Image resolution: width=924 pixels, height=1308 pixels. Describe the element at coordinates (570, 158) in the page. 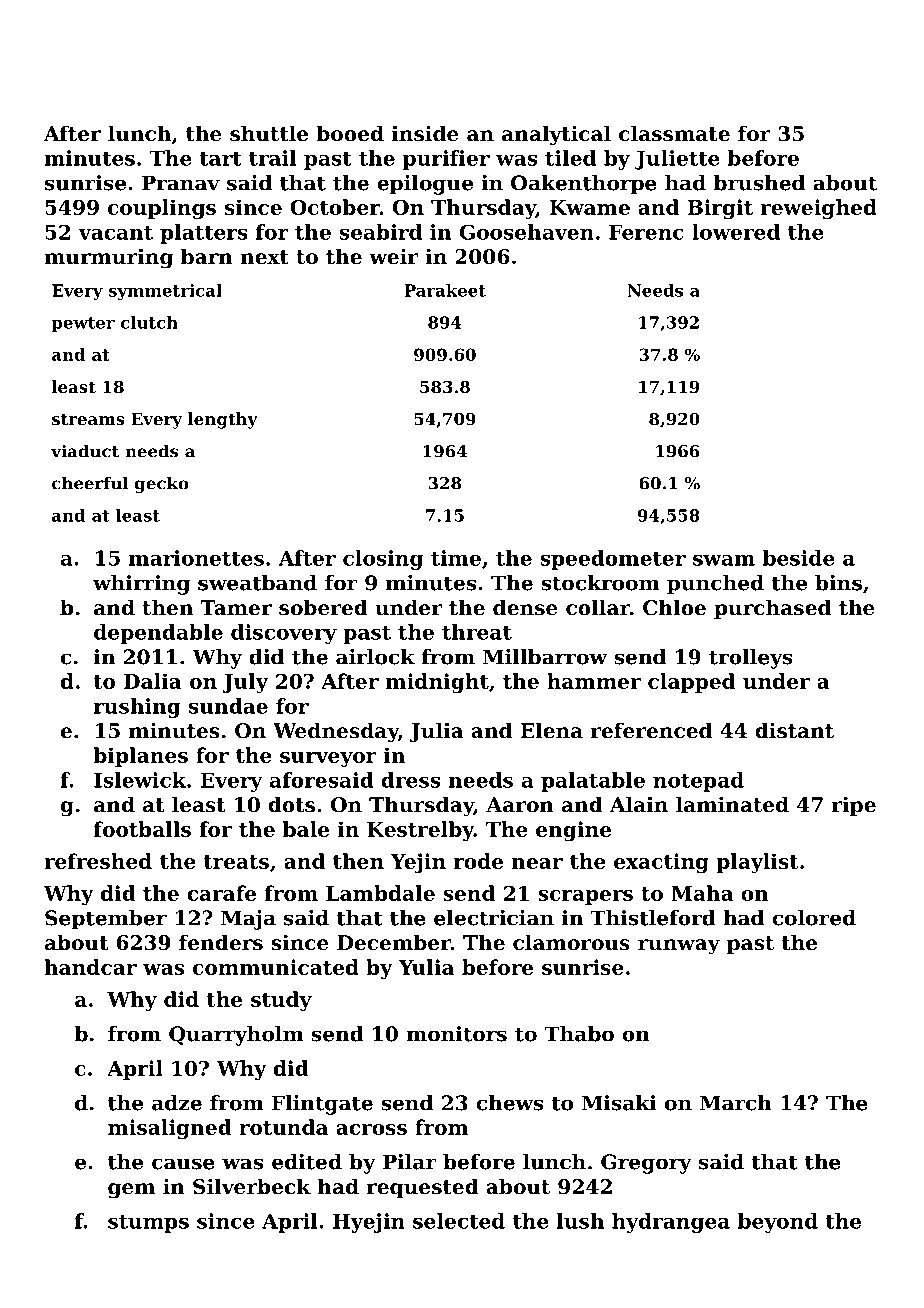

I see `tiled` at that location.
